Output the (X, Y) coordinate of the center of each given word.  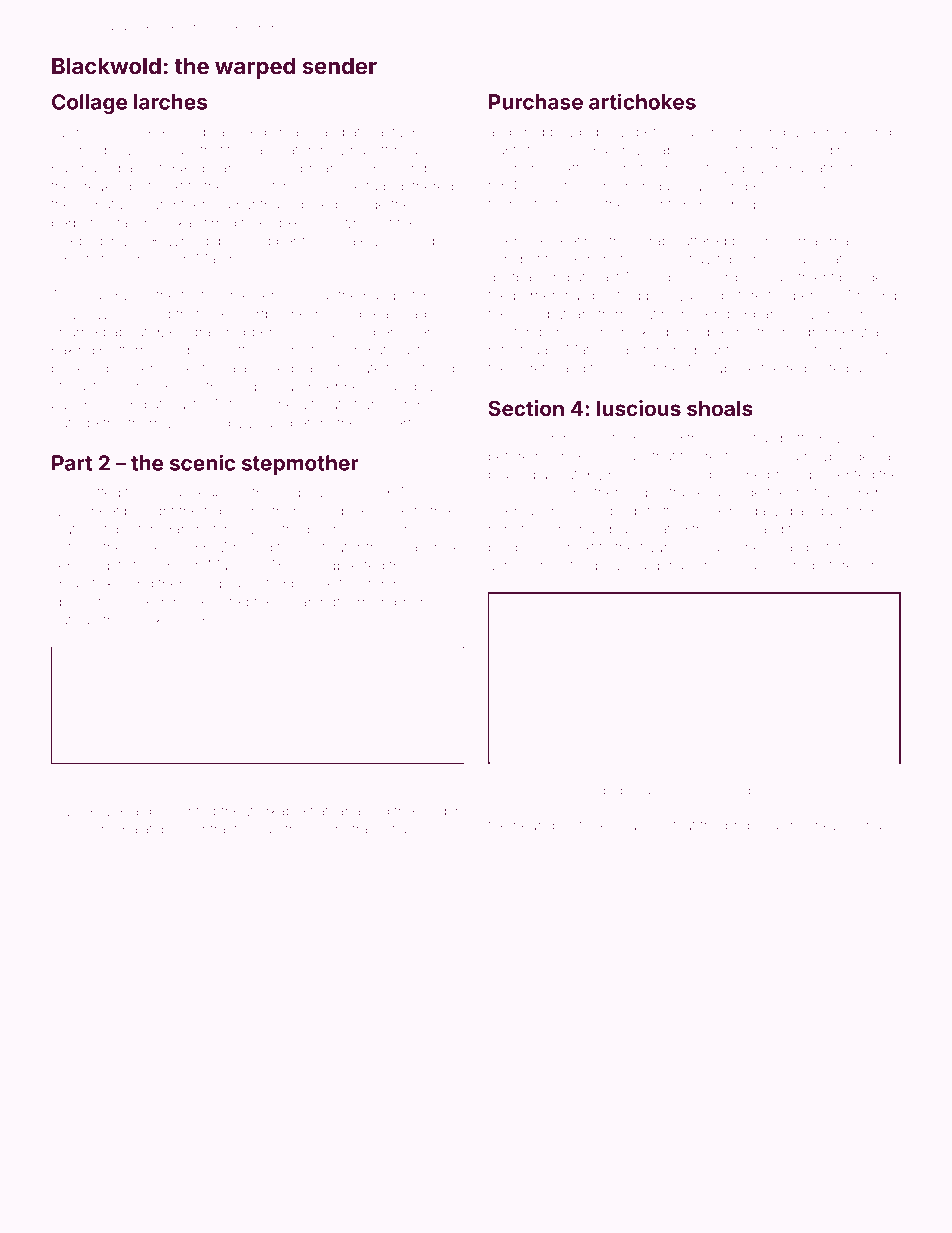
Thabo (152, 776)
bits (118, 565)
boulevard (627, 565)
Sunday (776, 133)
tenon (311, 777)
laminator (282, 150)
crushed (722, 565)
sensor (277, 296)
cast (210, 423)
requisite (814, 369)
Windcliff (361, 150)
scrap (652, 243)
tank (820, 776)
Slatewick (368, 240)
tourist (406, 368)
